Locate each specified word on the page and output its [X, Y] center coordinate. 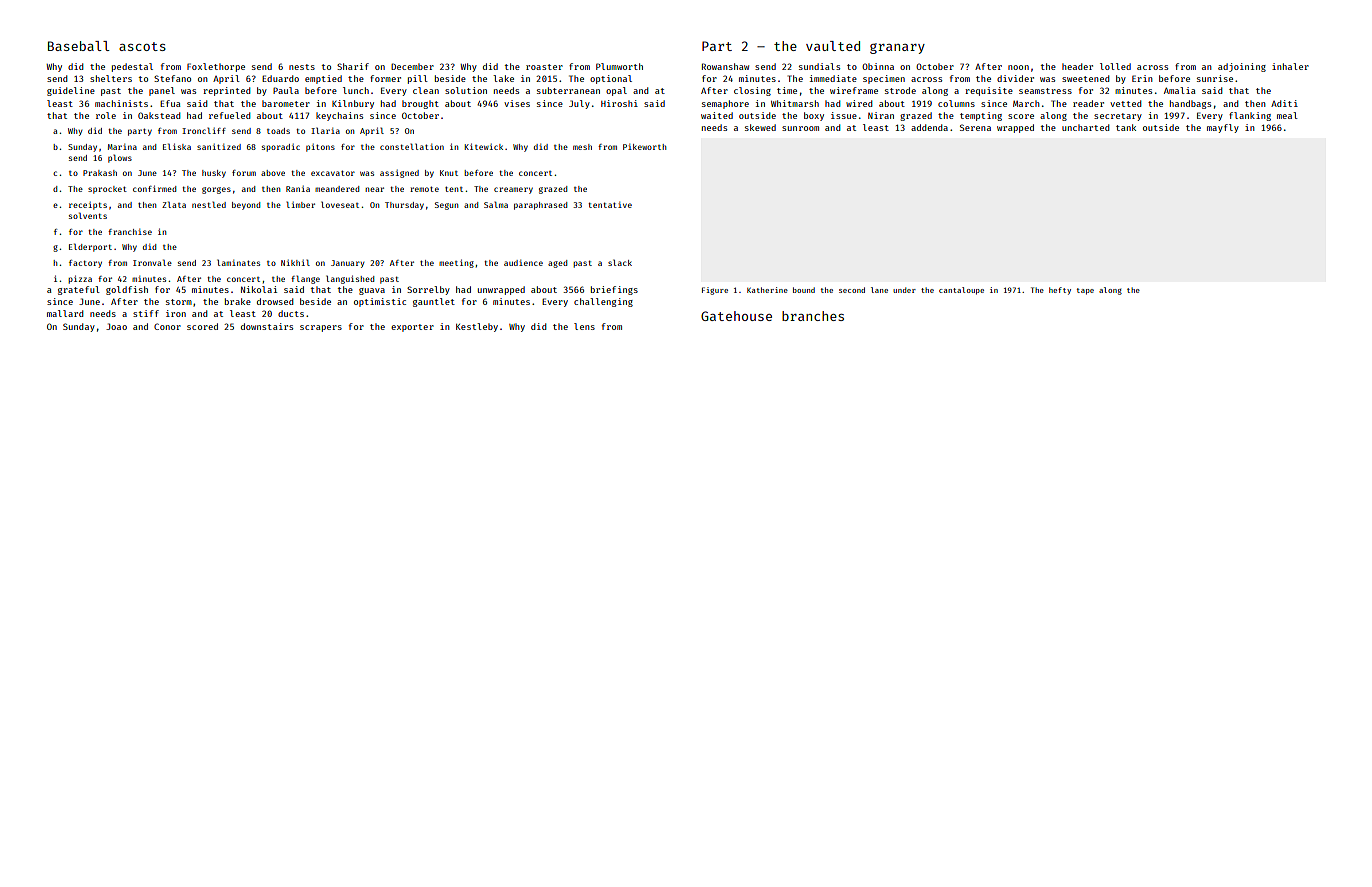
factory [85, 264]
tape [1085, 291]
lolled [1115, 66]
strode [900, 90]
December [412, 66]
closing [752, 91]
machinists [121, 103]
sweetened [1085, 78]
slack [620, 262]
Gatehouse [736, 316]
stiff [146, 313]
